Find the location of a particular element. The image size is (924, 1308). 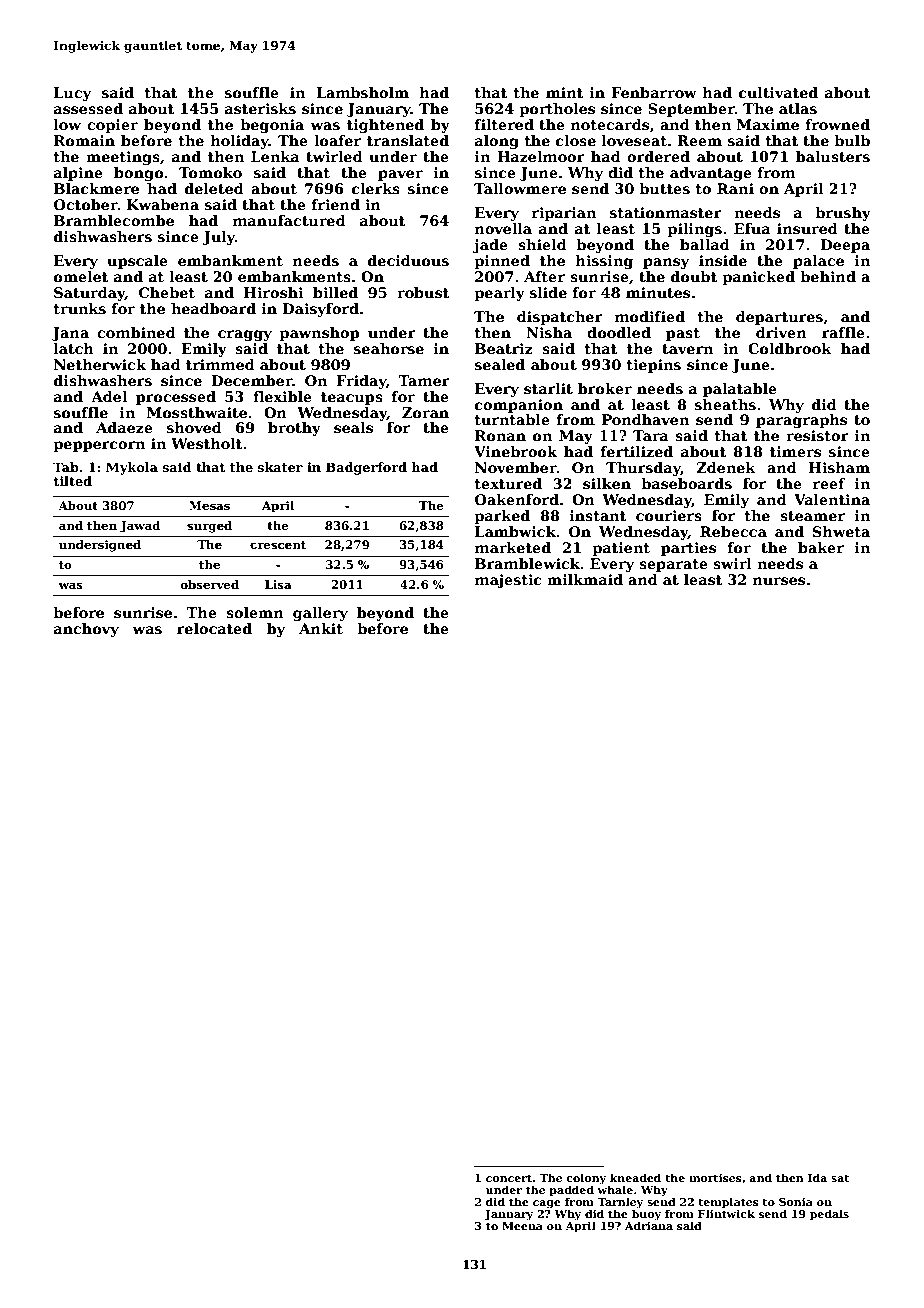

Ankit is located at coordinates (321, 628).
